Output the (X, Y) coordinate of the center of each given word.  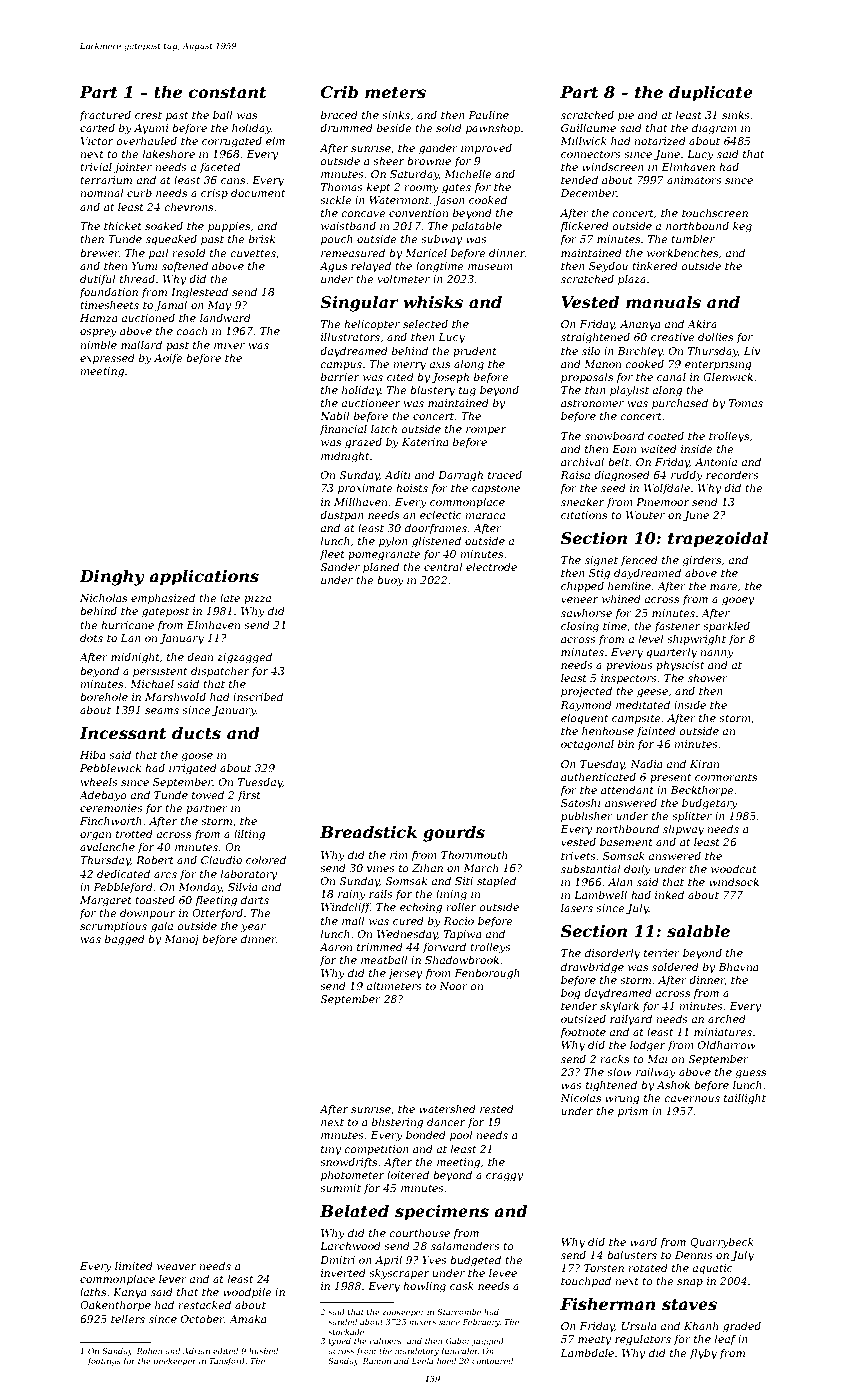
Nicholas (103, 598)
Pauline (488, 115)
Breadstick (368, 832)
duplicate (711, 94)
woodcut (734, 869)
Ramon (377, 1361)
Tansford (227, 1362)
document (258, 193)
